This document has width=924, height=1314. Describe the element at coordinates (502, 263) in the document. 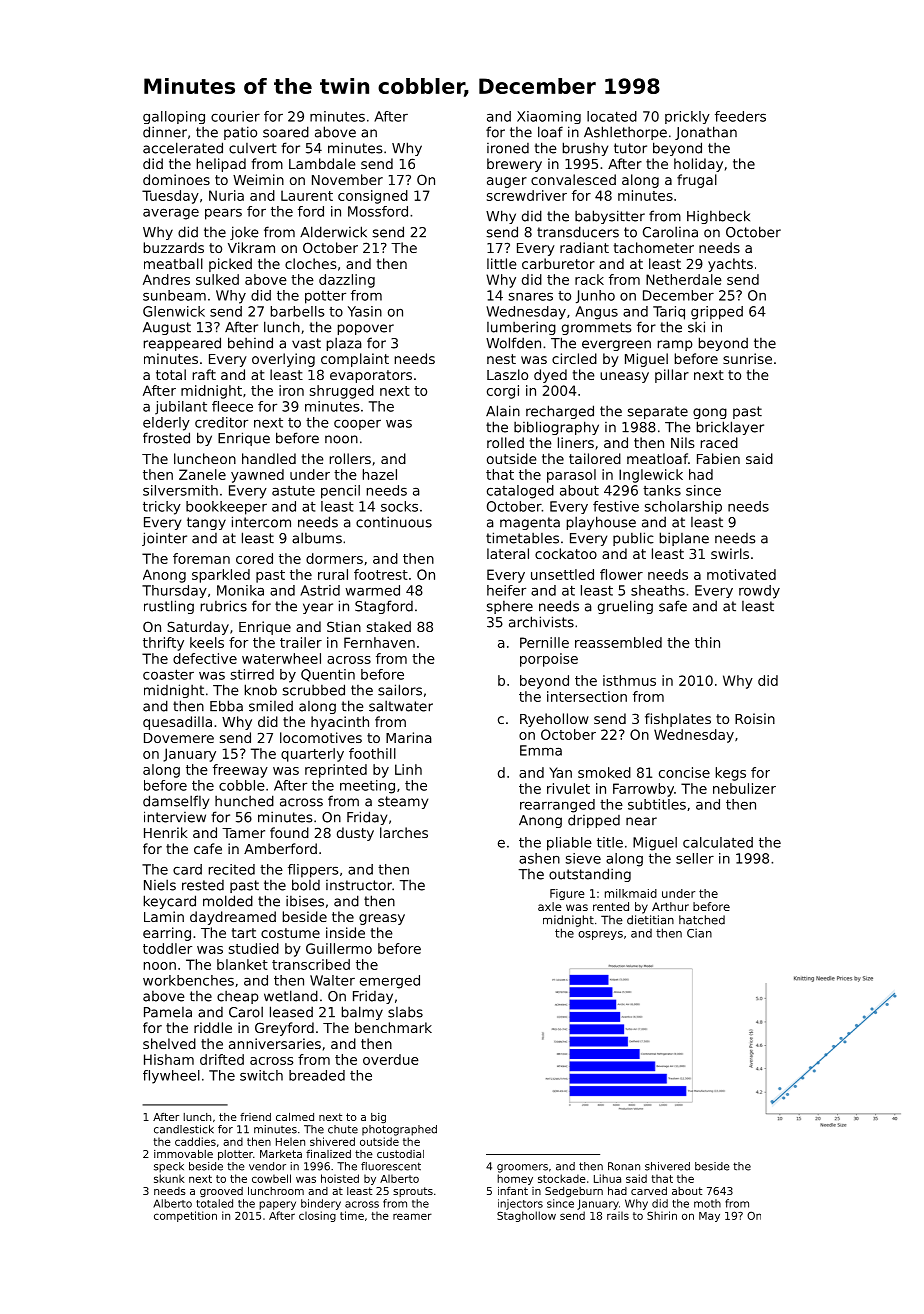

I see `little` at that location.
